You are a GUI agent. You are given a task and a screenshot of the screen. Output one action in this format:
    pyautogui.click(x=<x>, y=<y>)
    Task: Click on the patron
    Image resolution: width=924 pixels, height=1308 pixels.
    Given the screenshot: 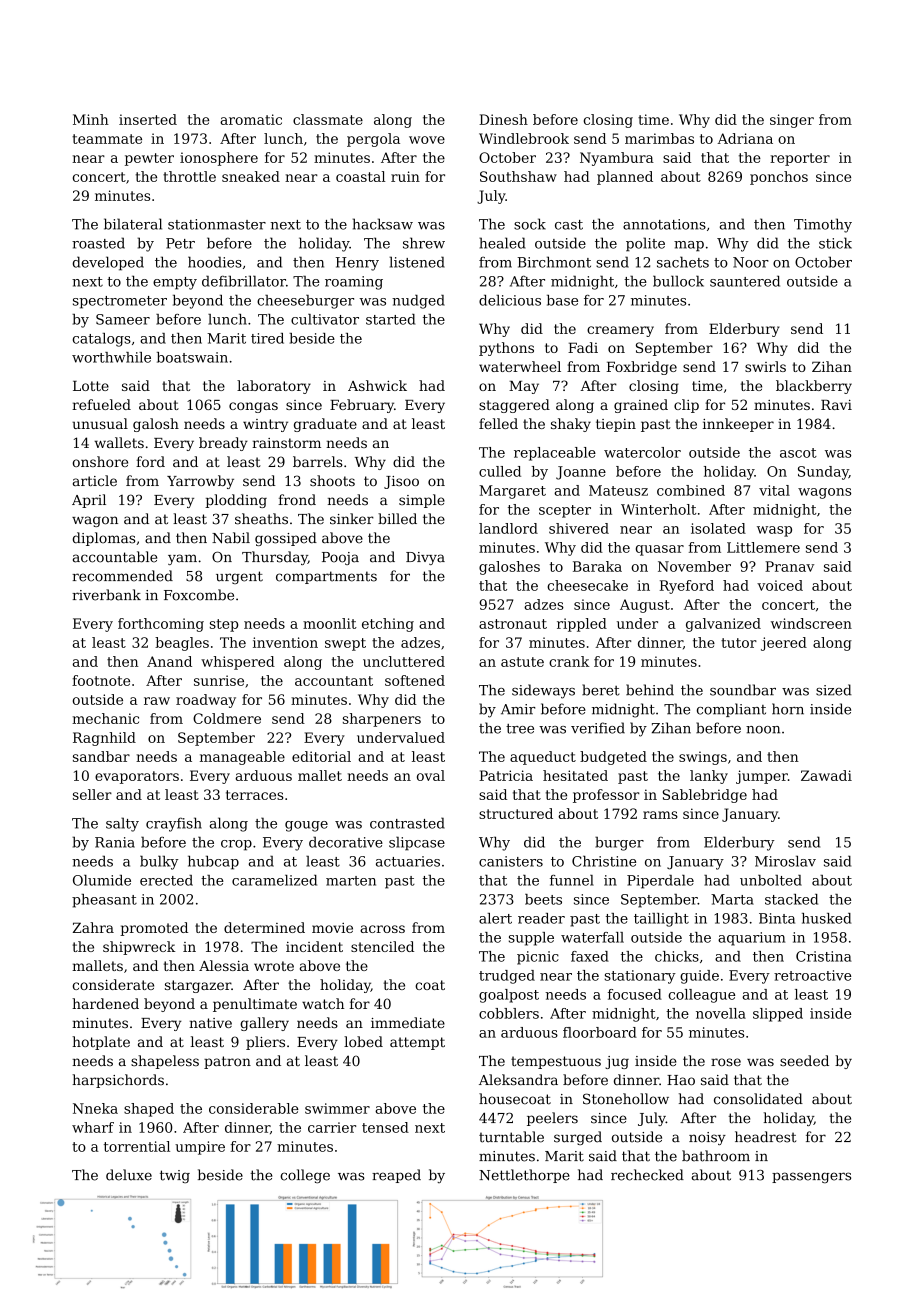 What is the action you would take?
    pyautogui.click(x=227, y=1062)
